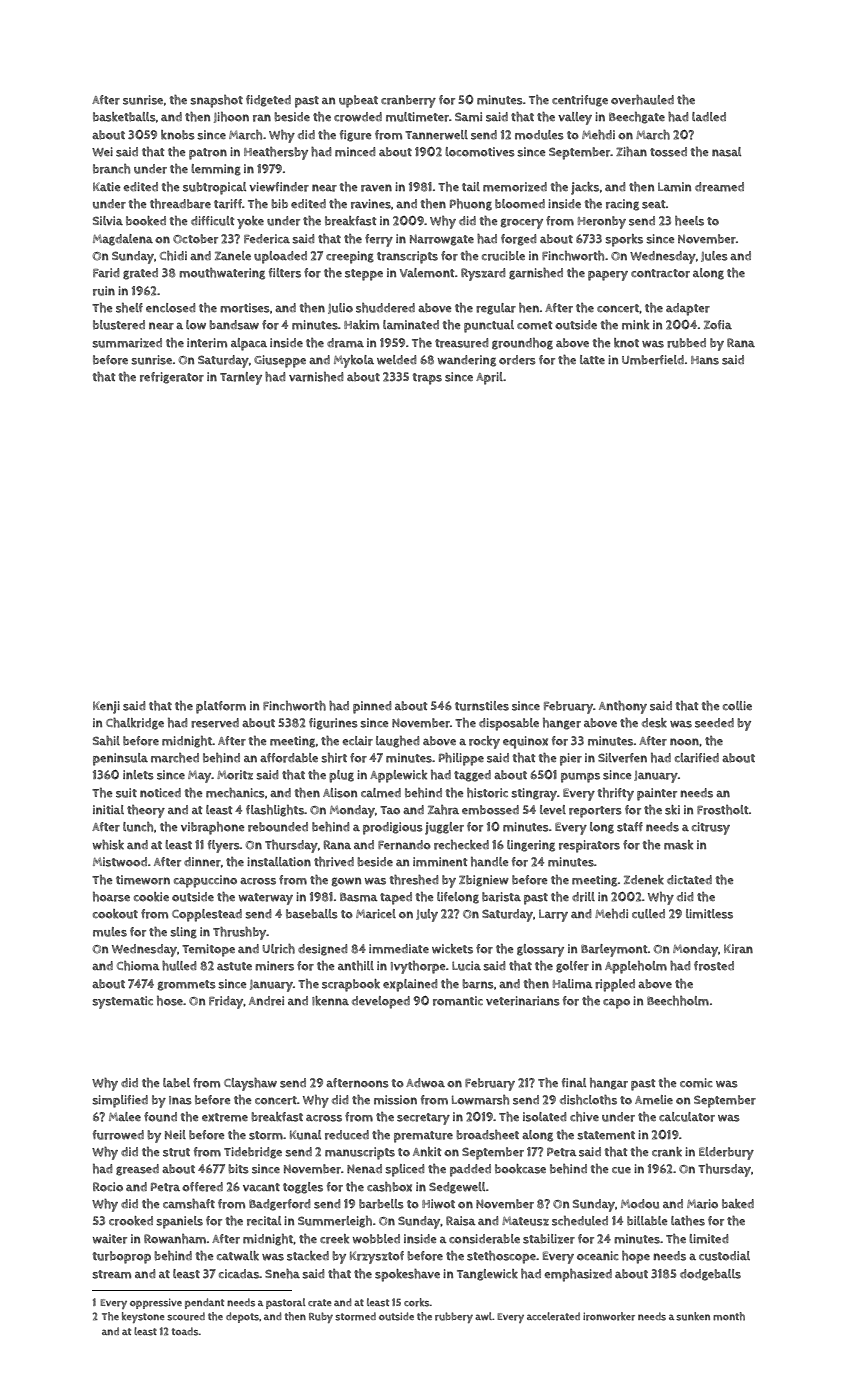 The width and height of the screenshot is (849, 1400). I want to click on drill, so click(583, 897).
